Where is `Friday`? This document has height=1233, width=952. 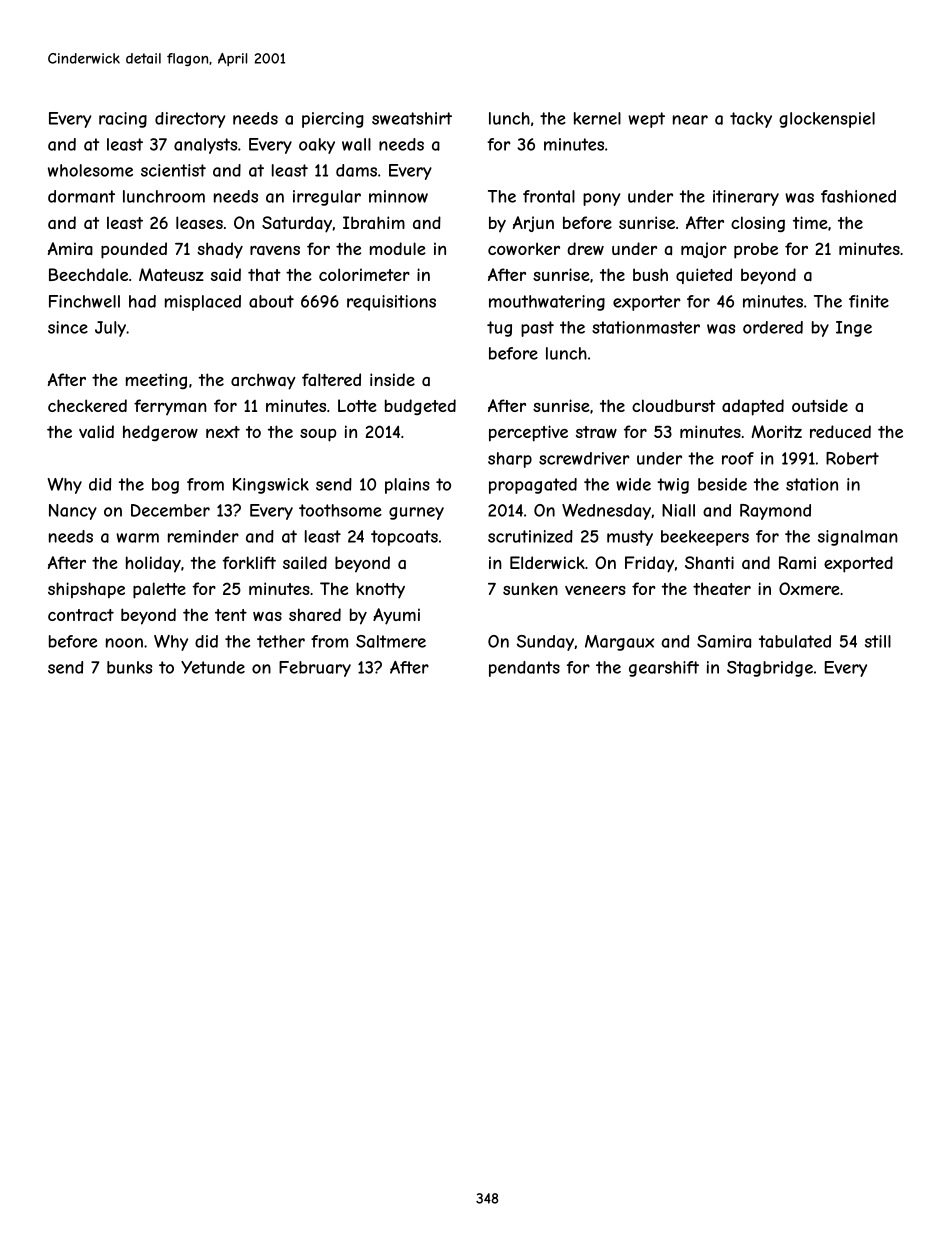
Friday is located at coordinates (649, 564).
